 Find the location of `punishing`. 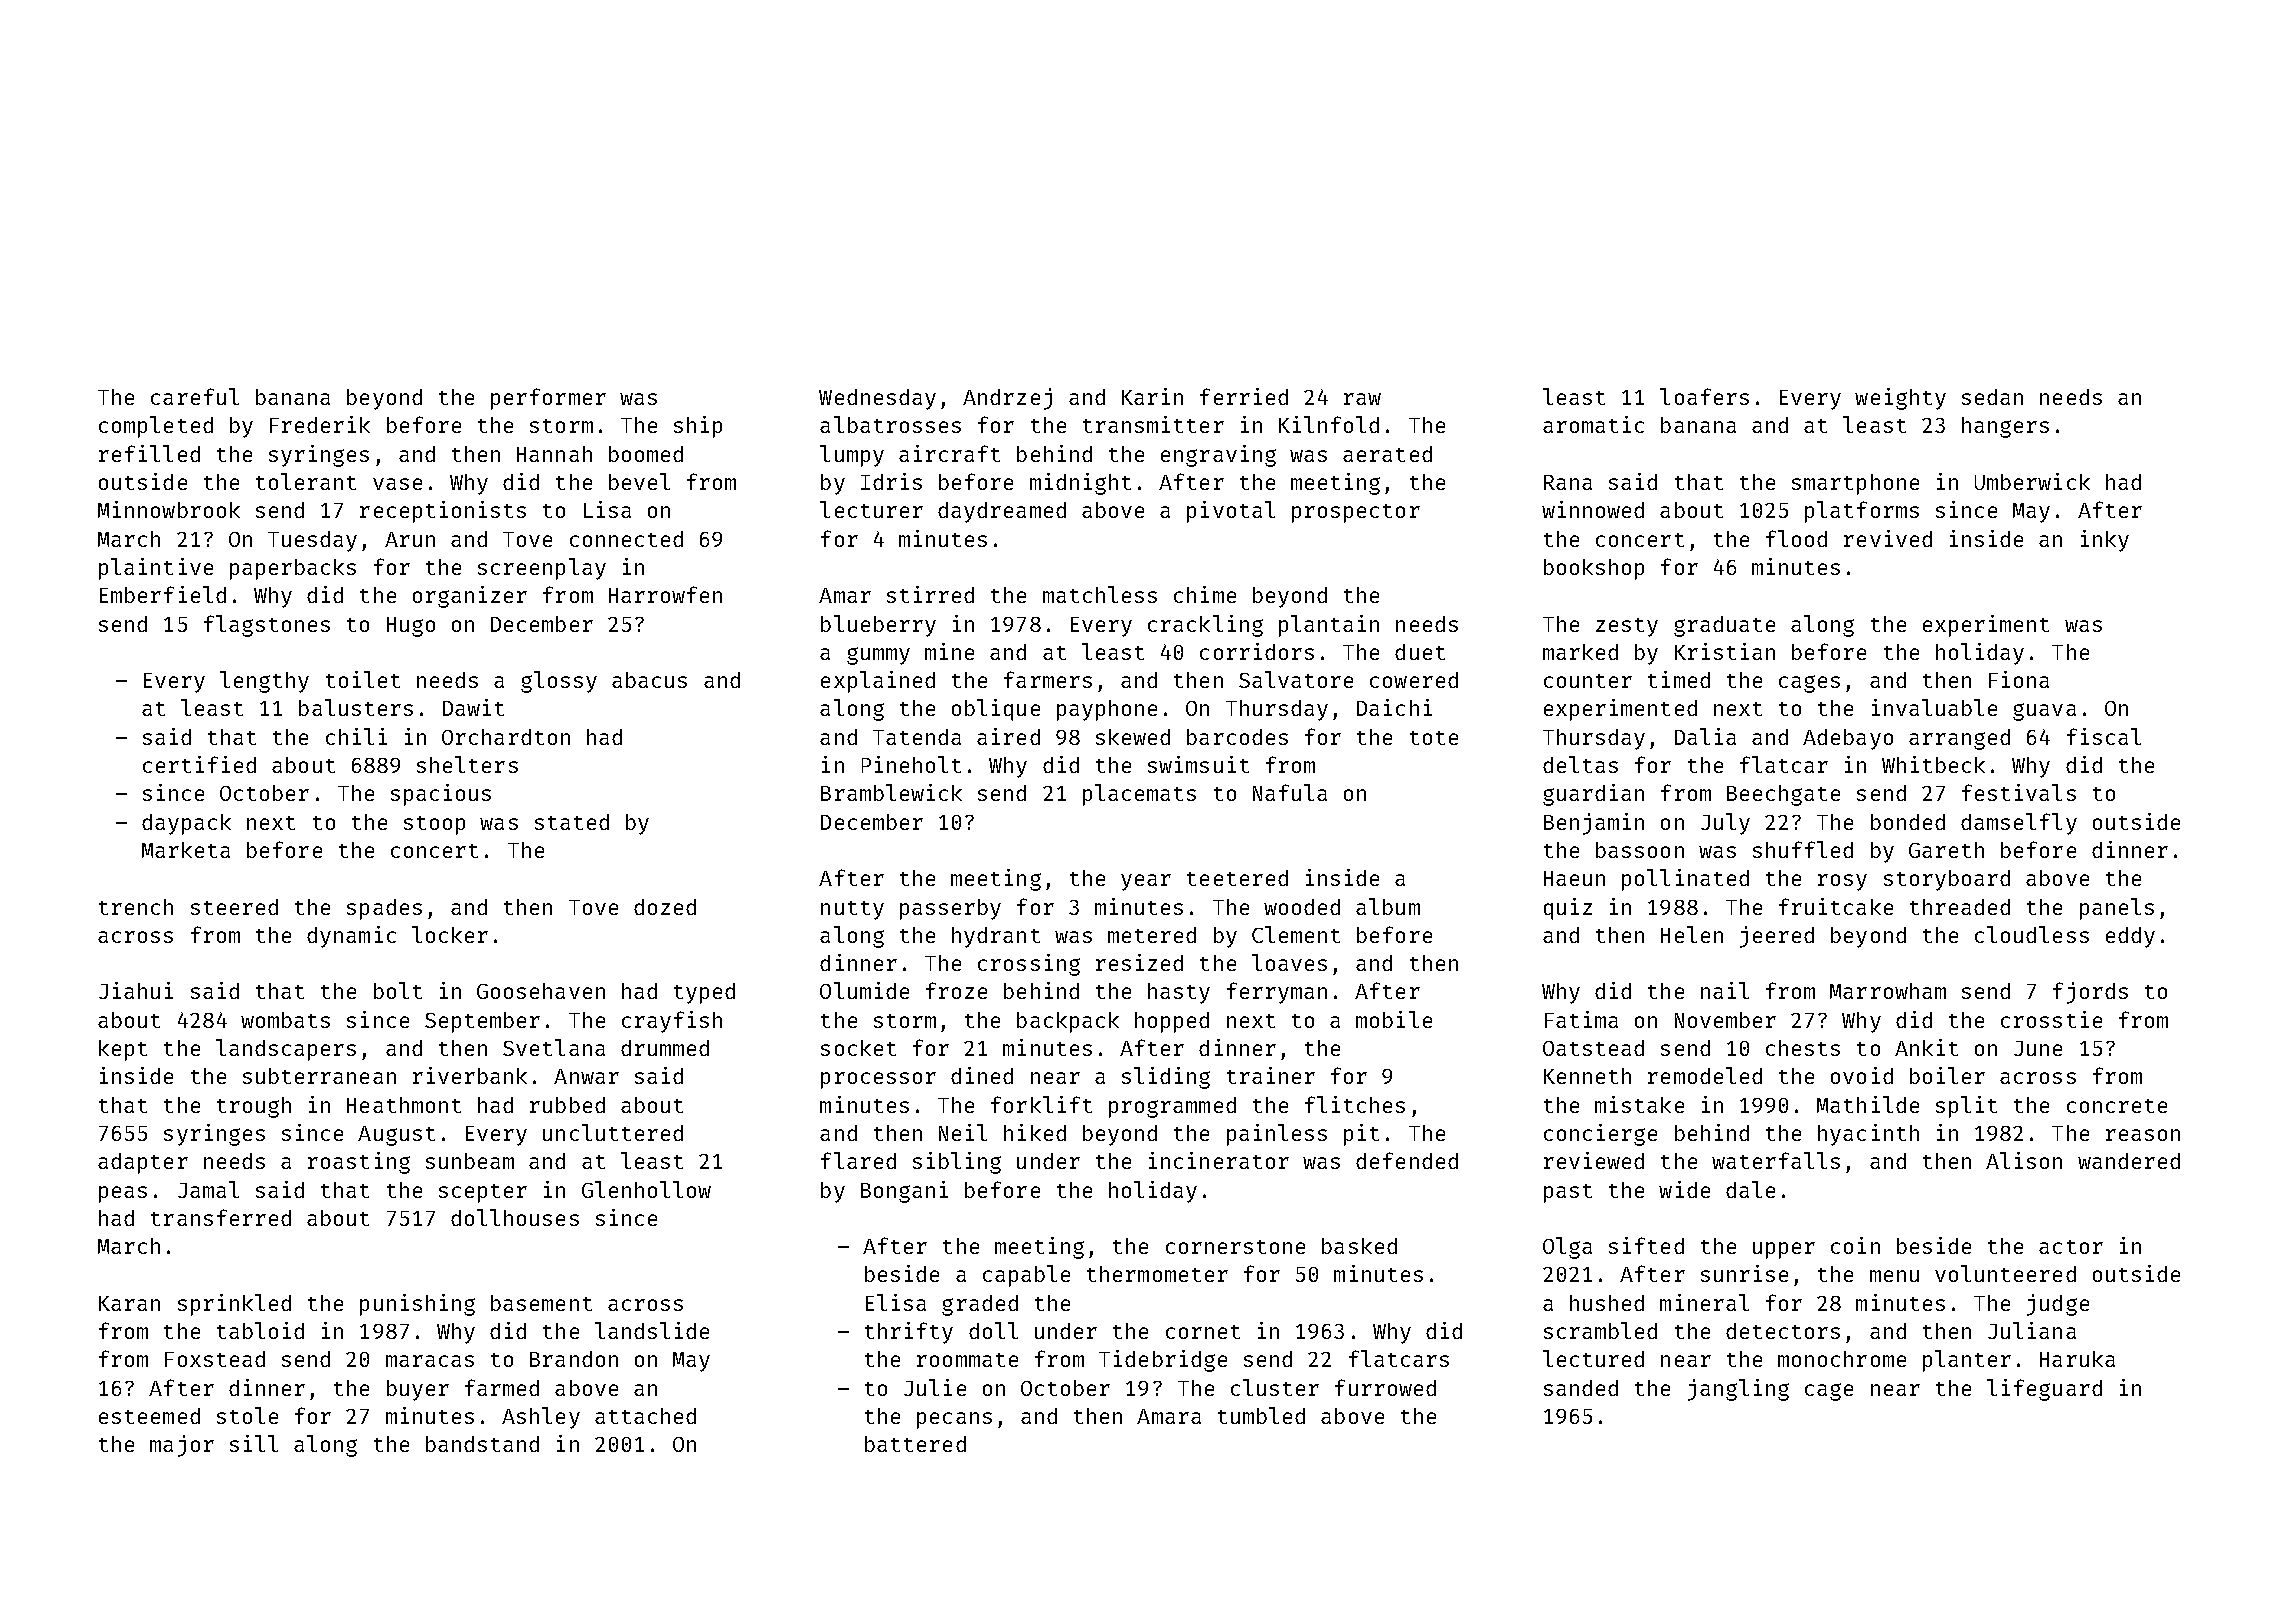

punishing is located at coordinates (417, 1305).
